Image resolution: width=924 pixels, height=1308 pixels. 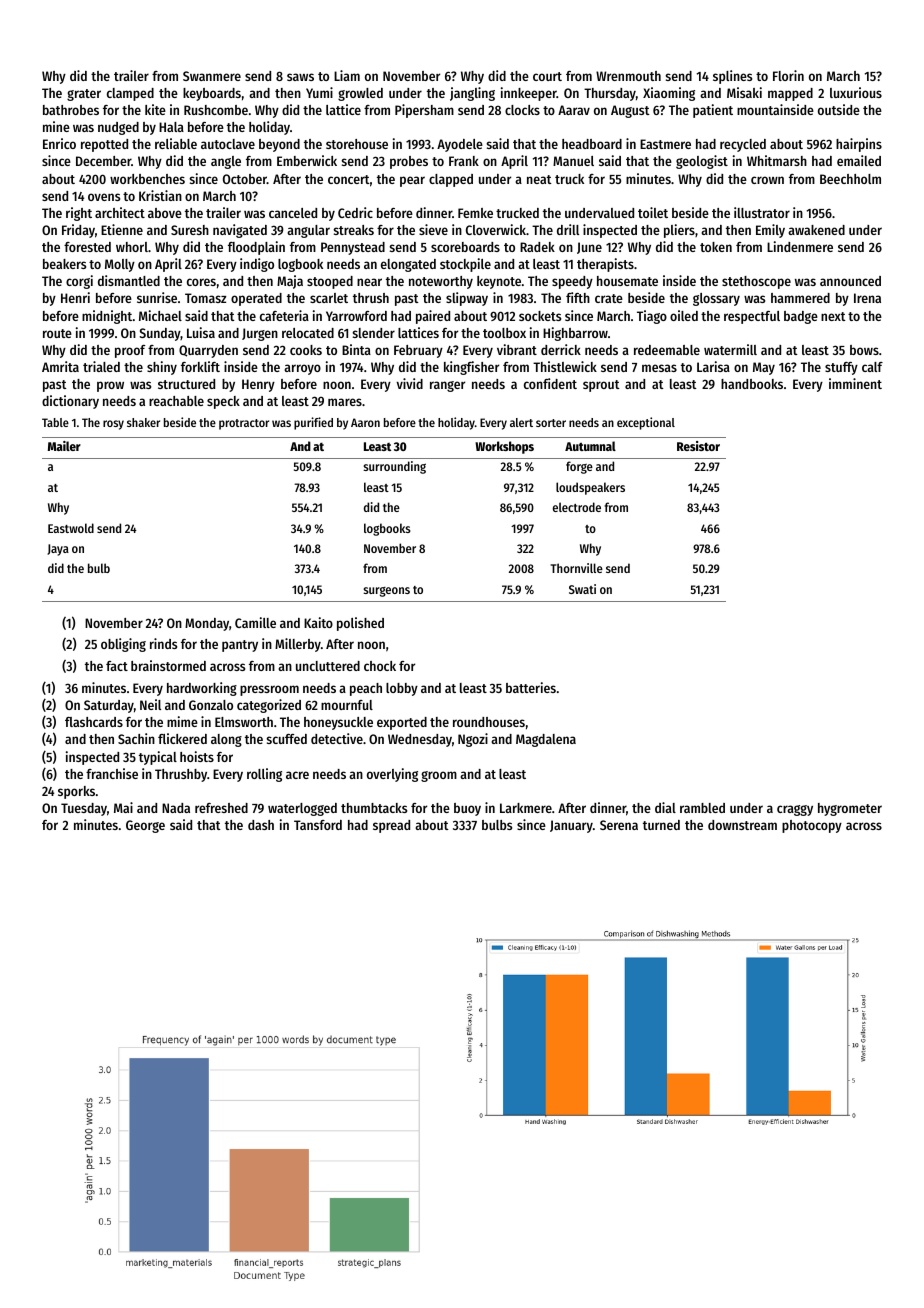 I want to click on Swanmere, so click(x=212, y=76).
